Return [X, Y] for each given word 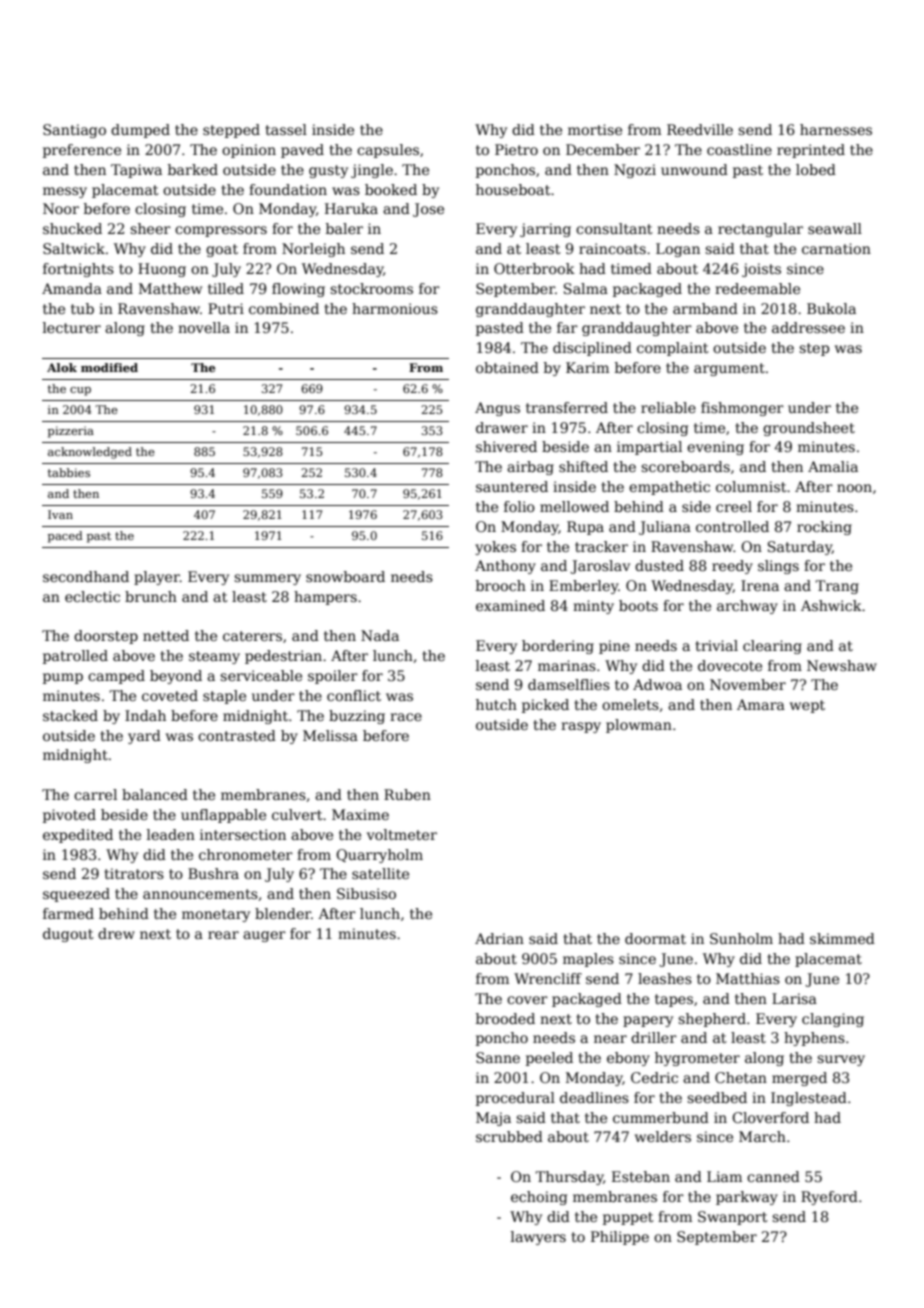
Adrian [499, 938]
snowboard [345, 576]
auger [264, 936]
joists [761, 270]
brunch [151, 596]
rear [223, 935]
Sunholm [741, 938]
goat [222, 250]
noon [854, 488]
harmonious [395, 308]
